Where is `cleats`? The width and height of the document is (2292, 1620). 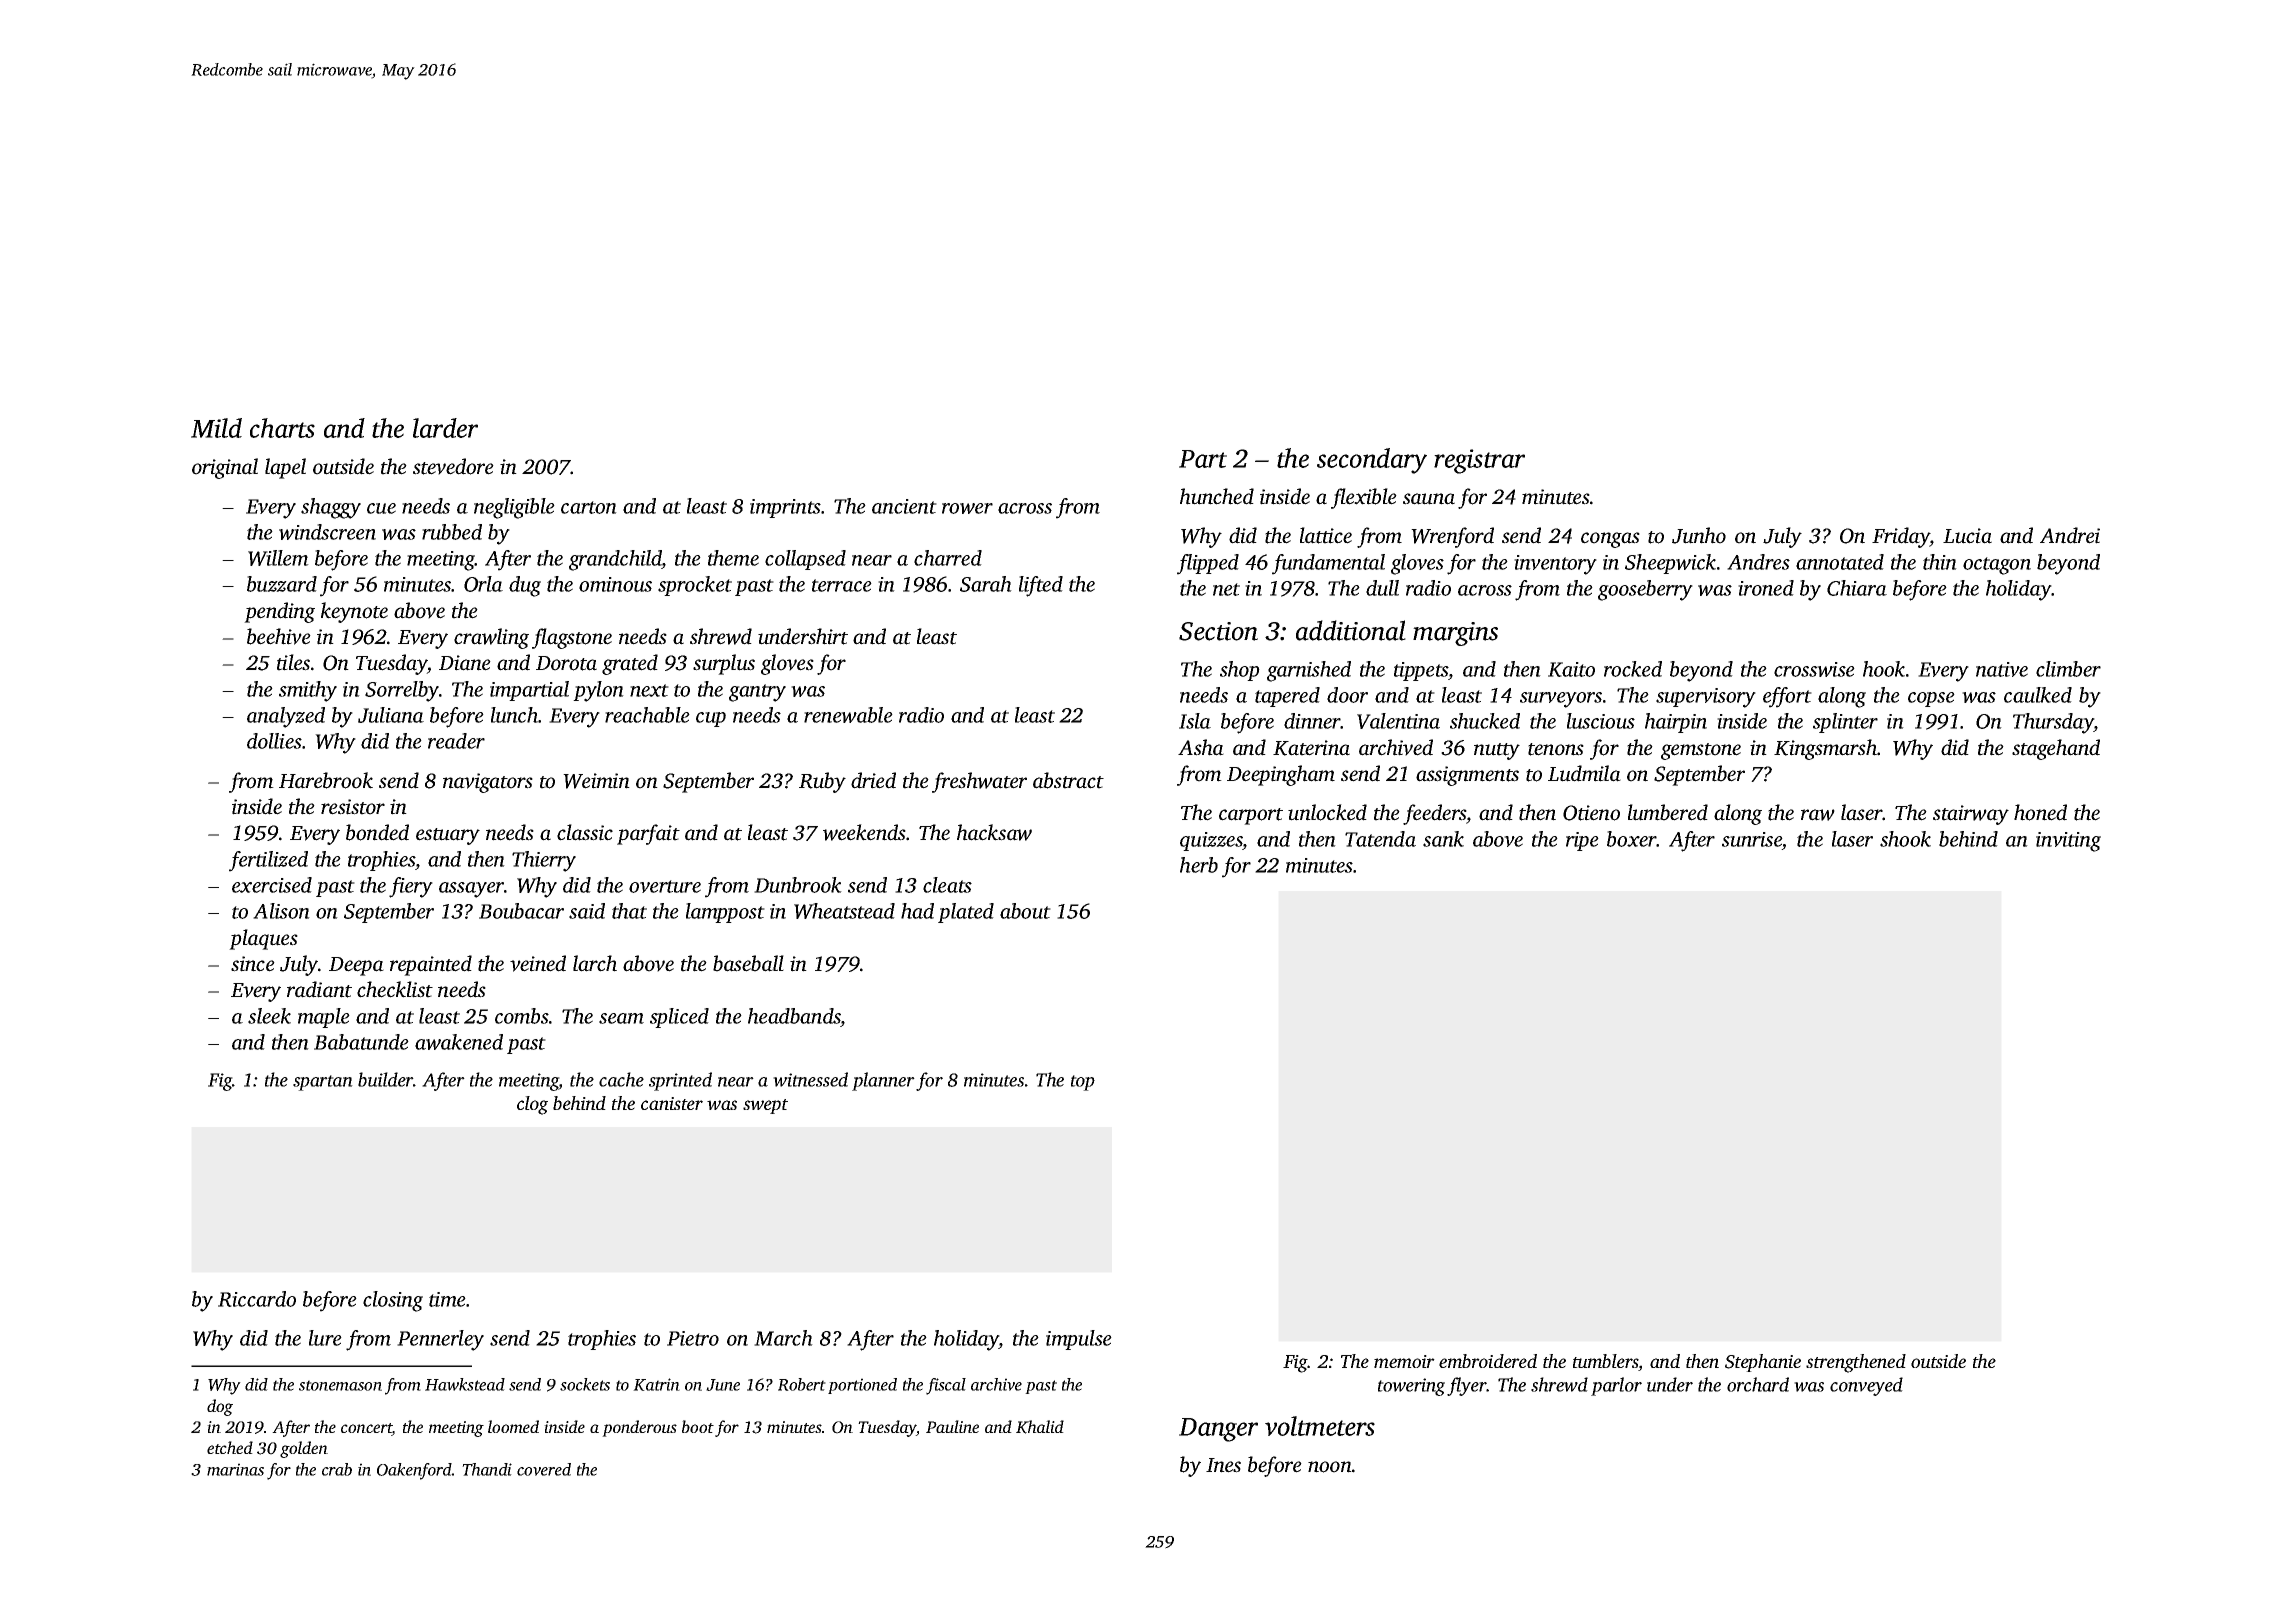
cleats is located at coordinates (947, 885).
